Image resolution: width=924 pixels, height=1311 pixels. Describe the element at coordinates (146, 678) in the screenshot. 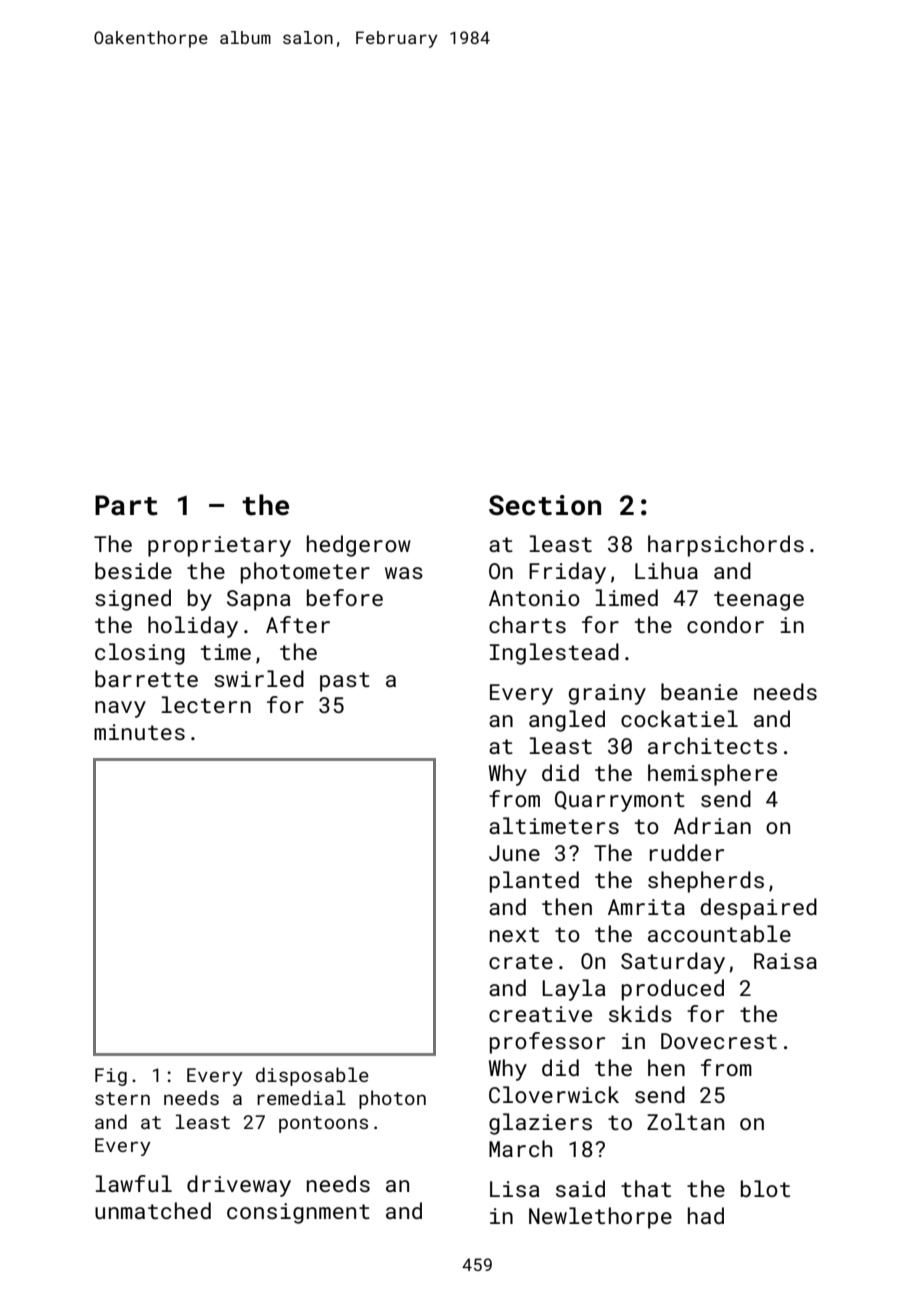

I see `barrette` at that location.
